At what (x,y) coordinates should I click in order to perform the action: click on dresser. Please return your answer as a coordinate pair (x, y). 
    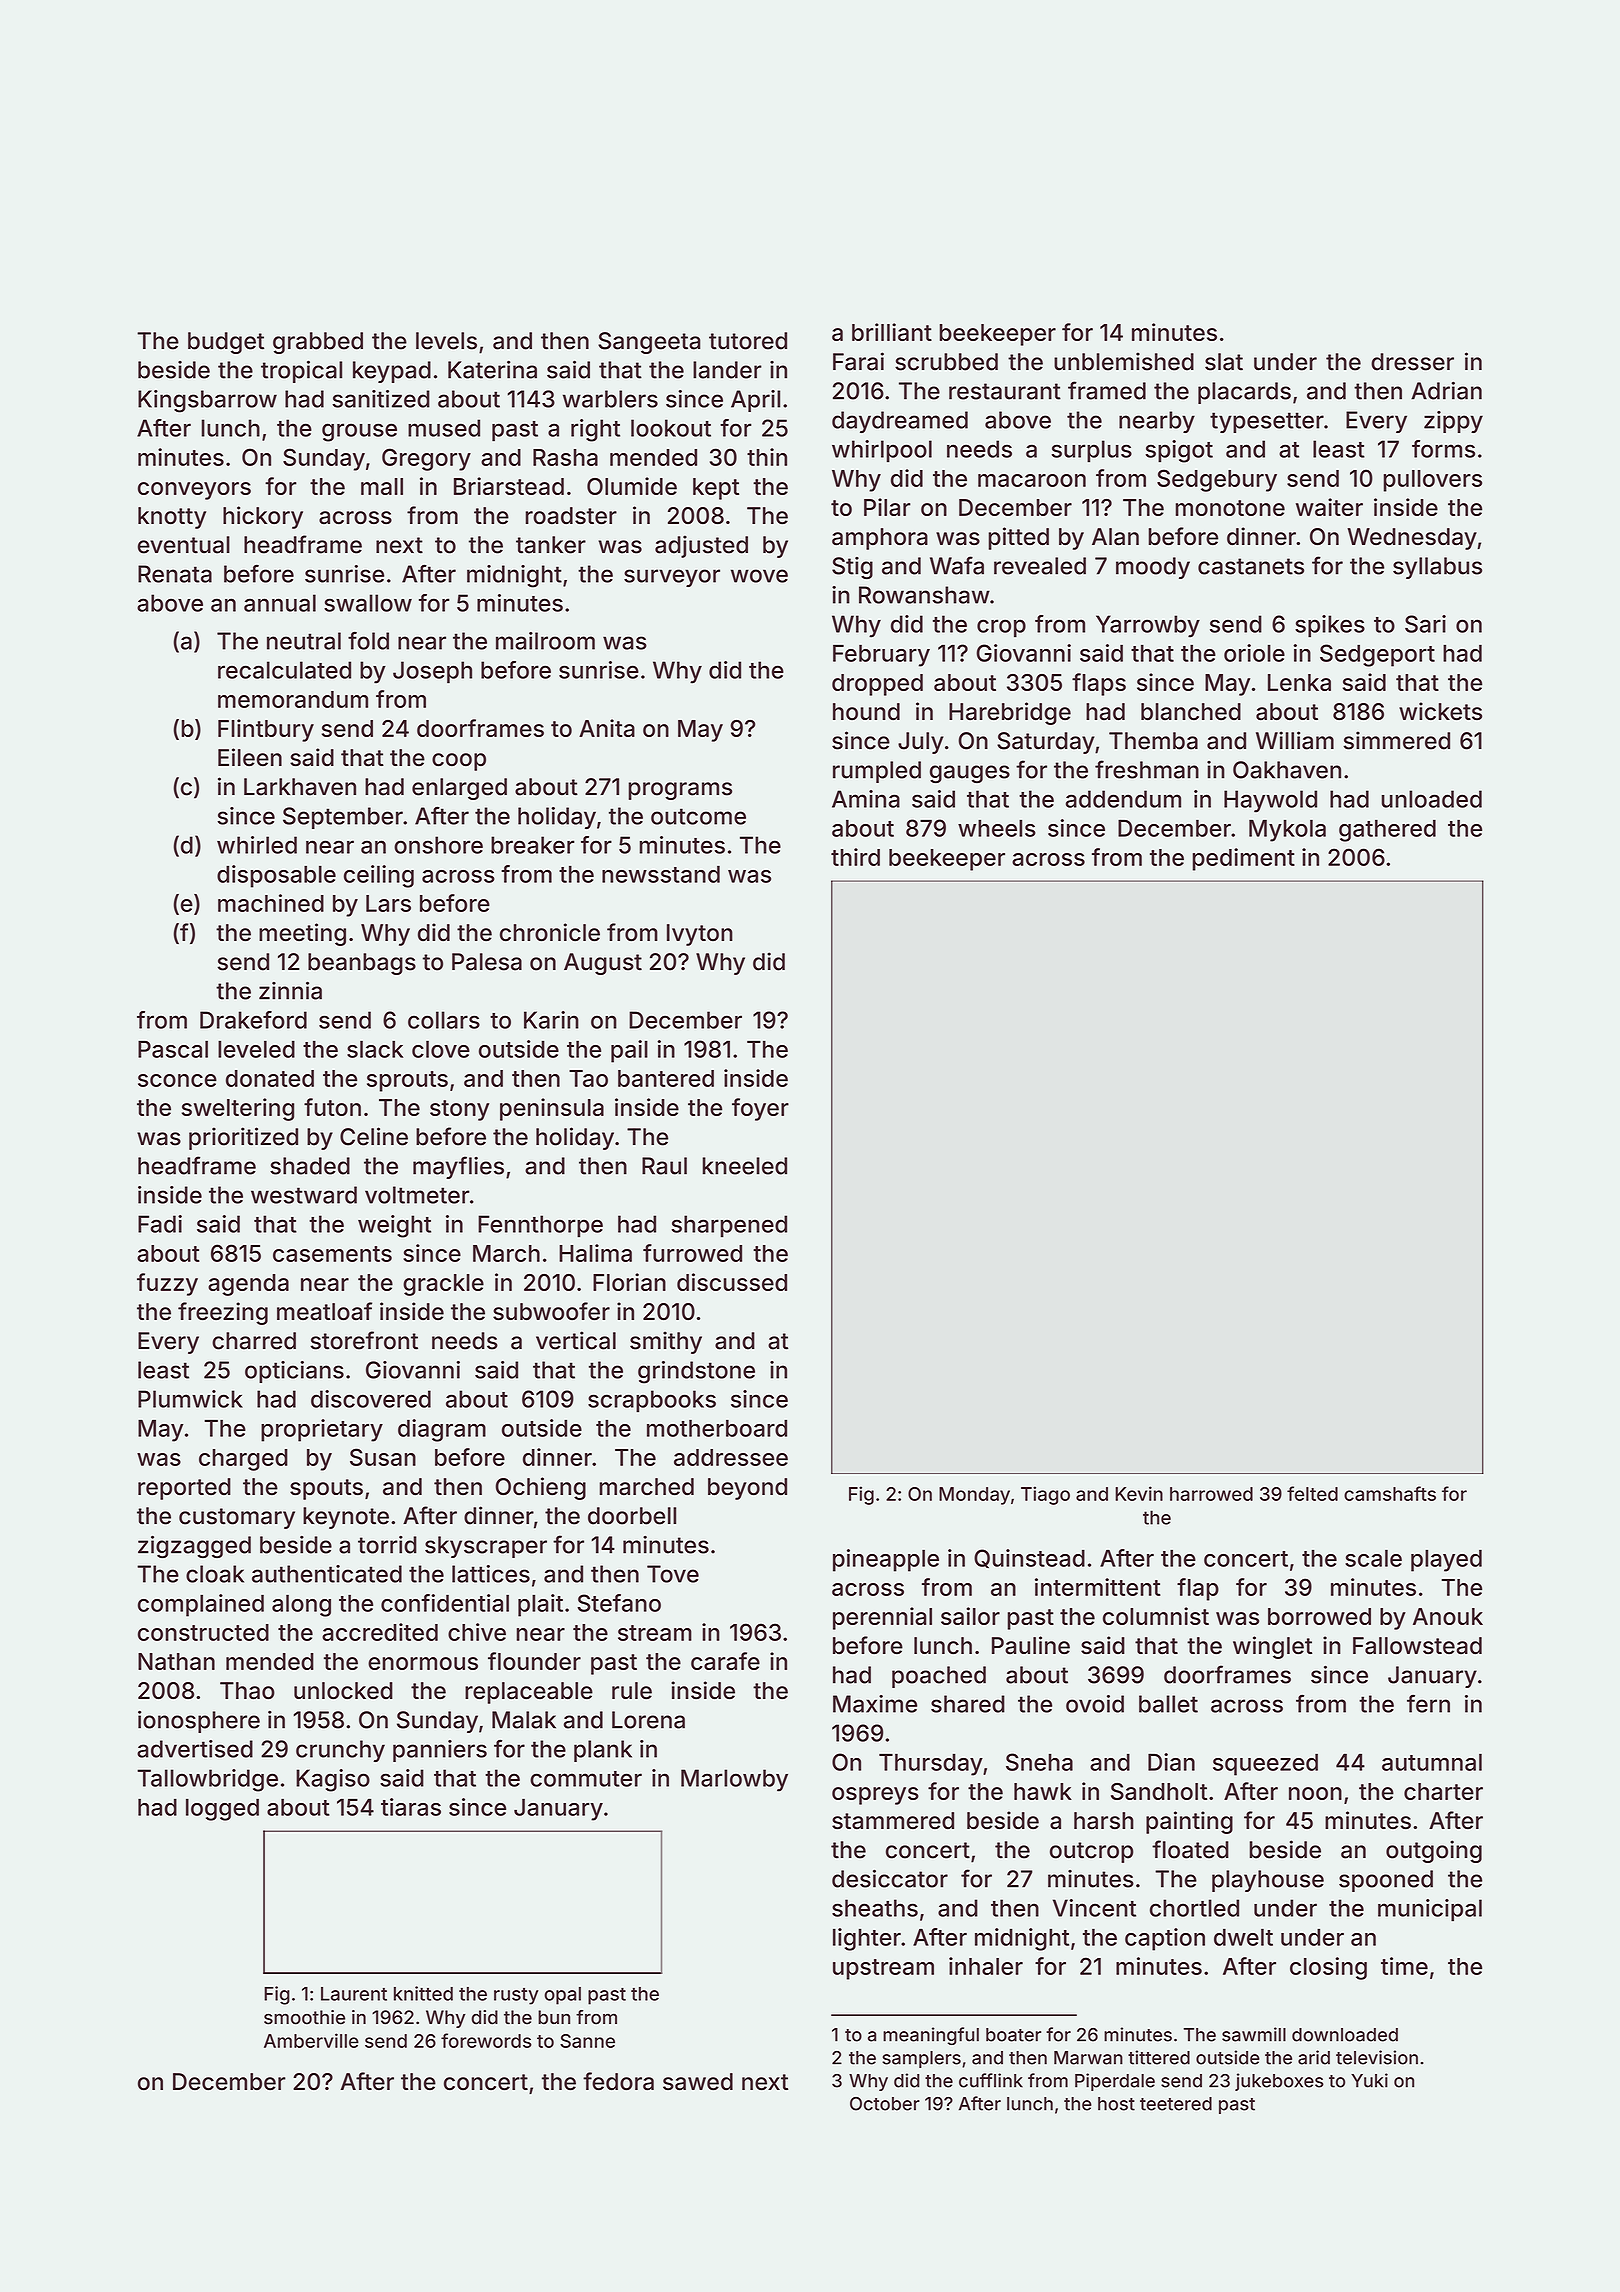
    Looking at the image, I should click on (1412, 362).
